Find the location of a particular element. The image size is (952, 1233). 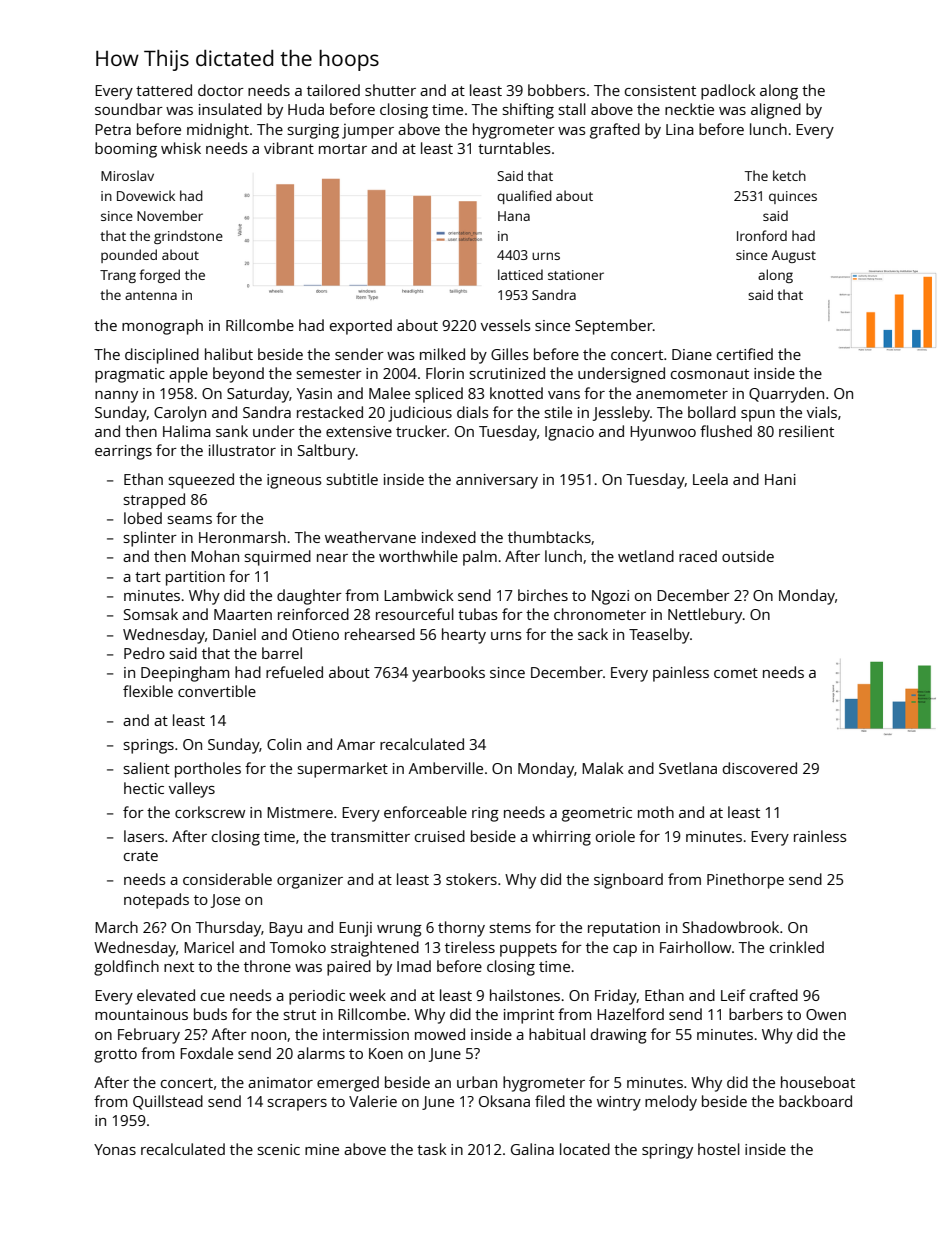

paired is located at coordinates (349, 968).
